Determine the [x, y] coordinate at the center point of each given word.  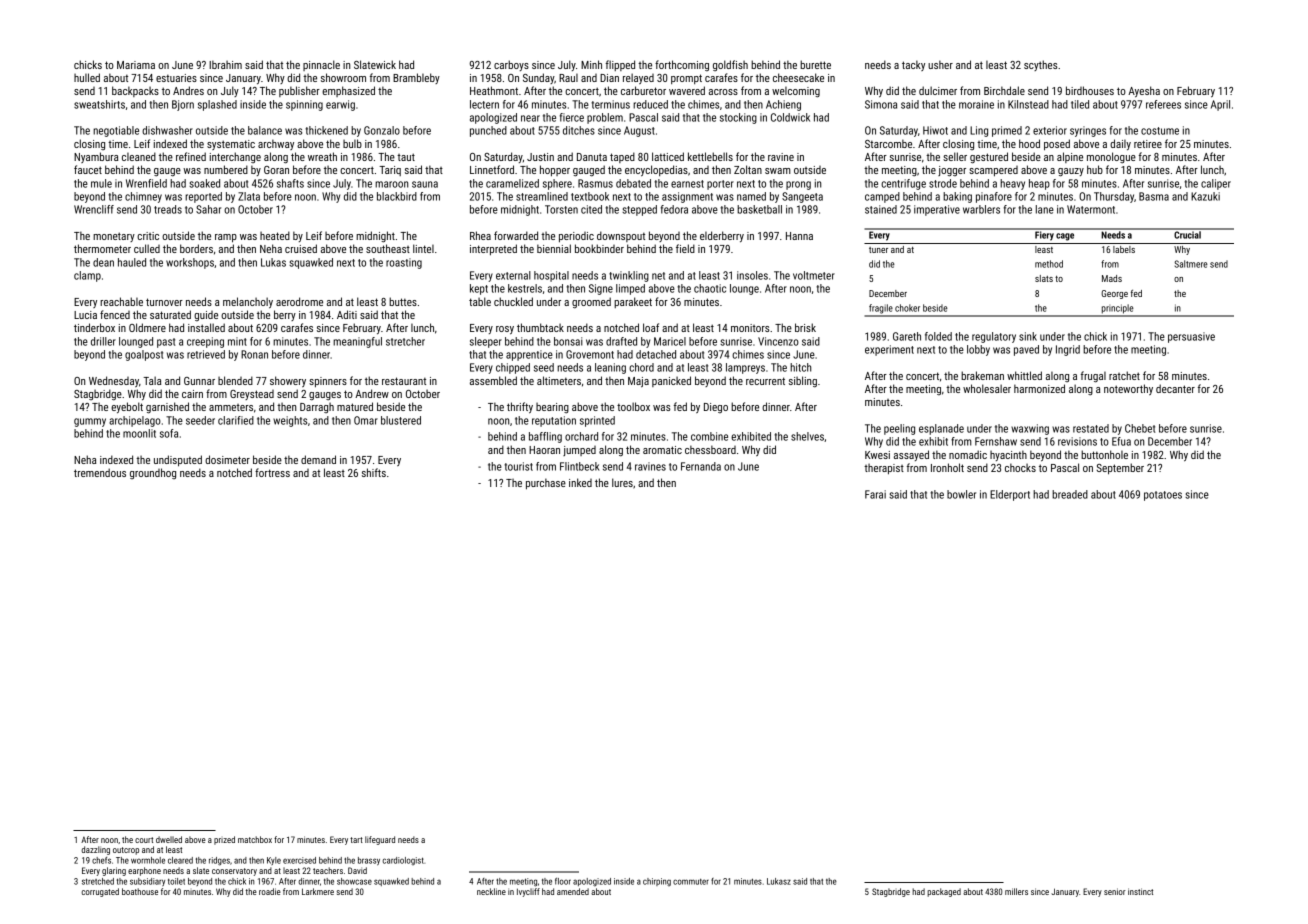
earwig [340, 105]
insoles [752, 275]
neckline [491, 891]
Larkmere [318, 891]
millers [1016, 891]
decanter [1175, 388]
